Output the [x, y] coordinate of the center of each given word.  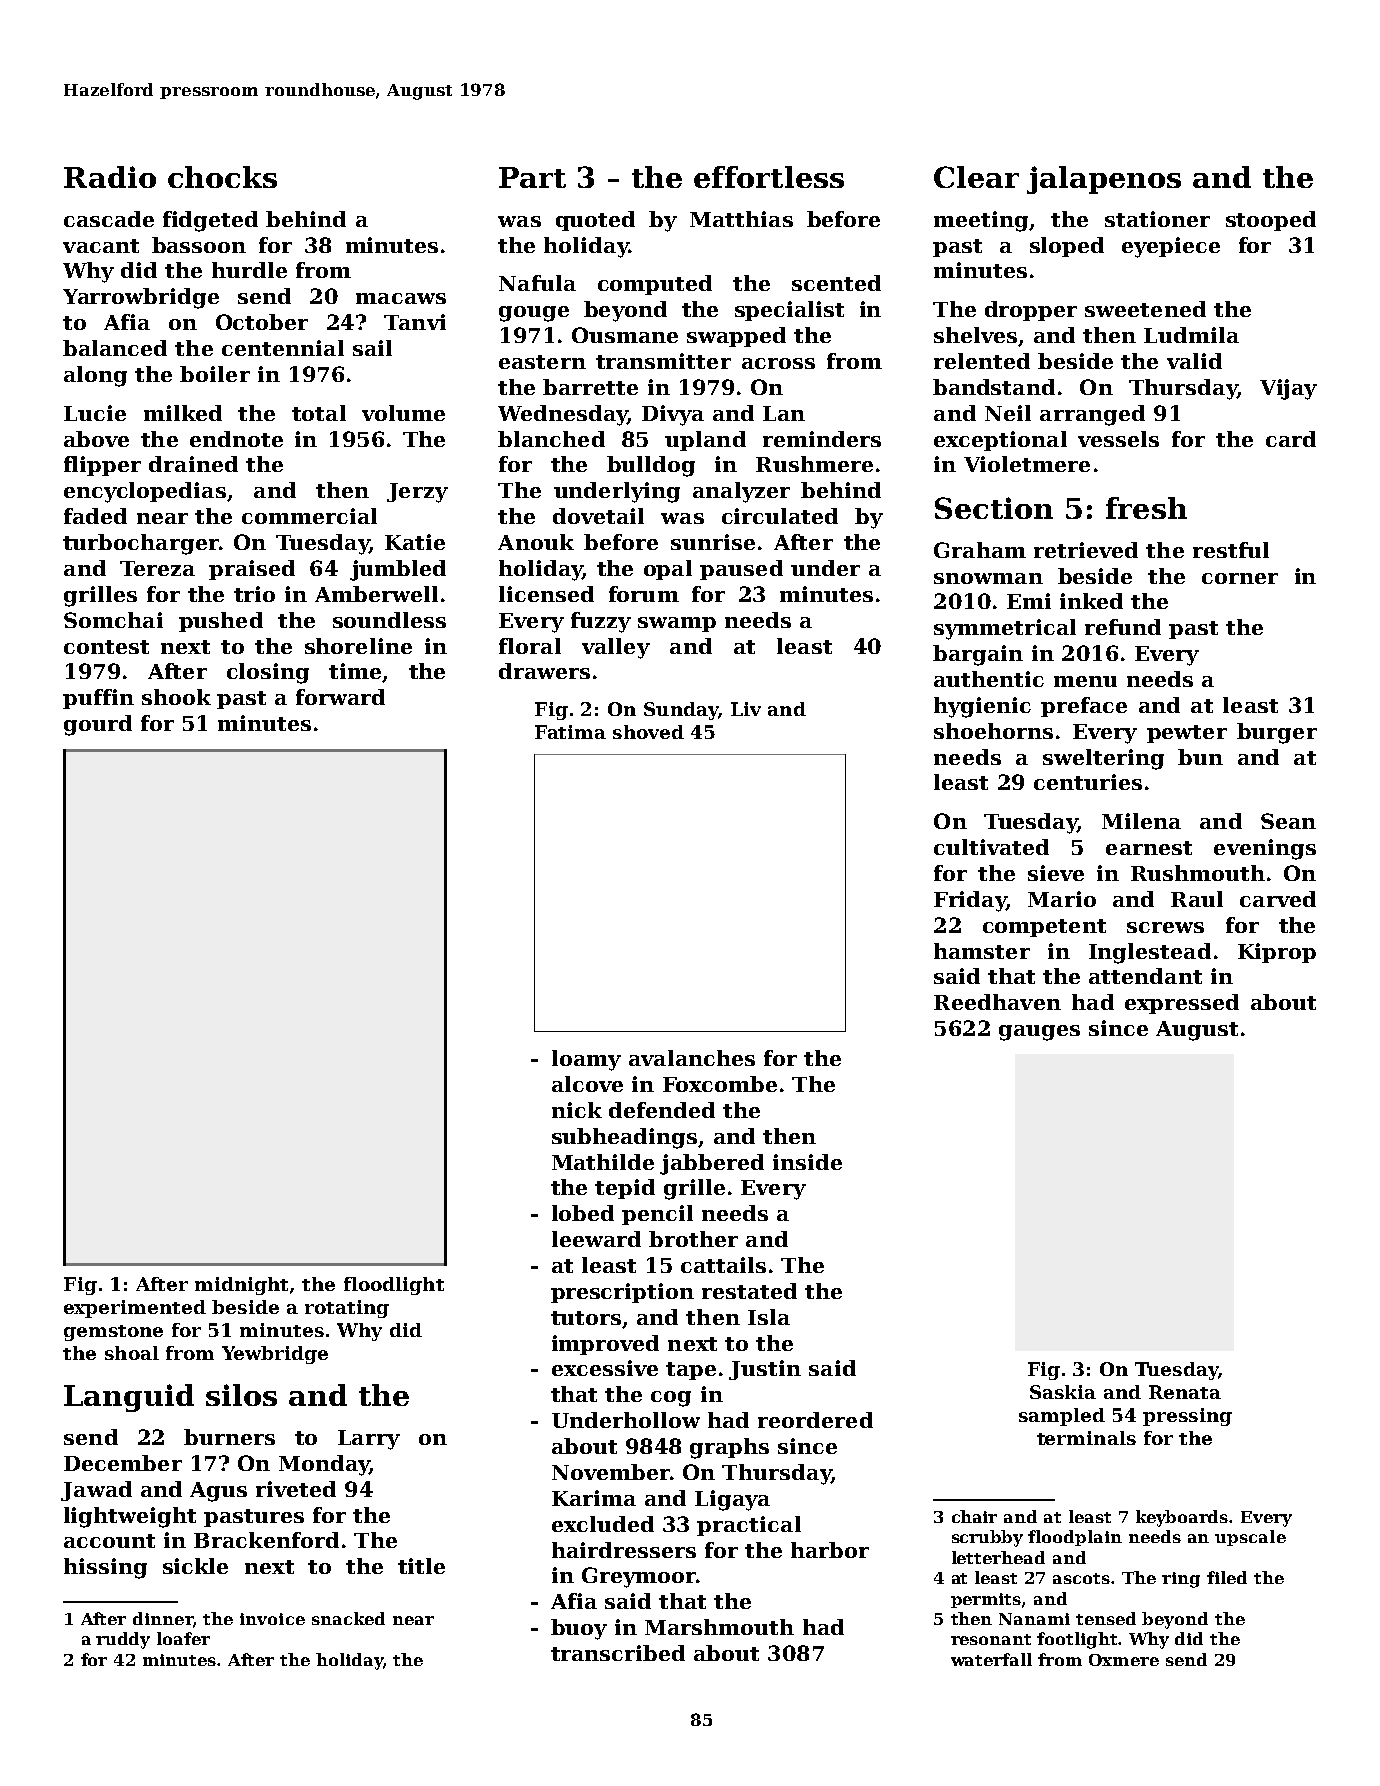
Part [532, 177]
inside [807, 1162]
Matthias [741, 219]
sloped [1067, 247]
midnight [241, 1286]
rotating [347, 1309]
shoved [648, 732]
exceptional [1000, 441]
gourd [98, 725]
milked [183, 413]
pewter [1187, 734]
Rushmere [814, 464]
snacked [348, 1618]
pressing [1187, 1417]
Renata [1185, 1392]
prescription [622, 1293]
